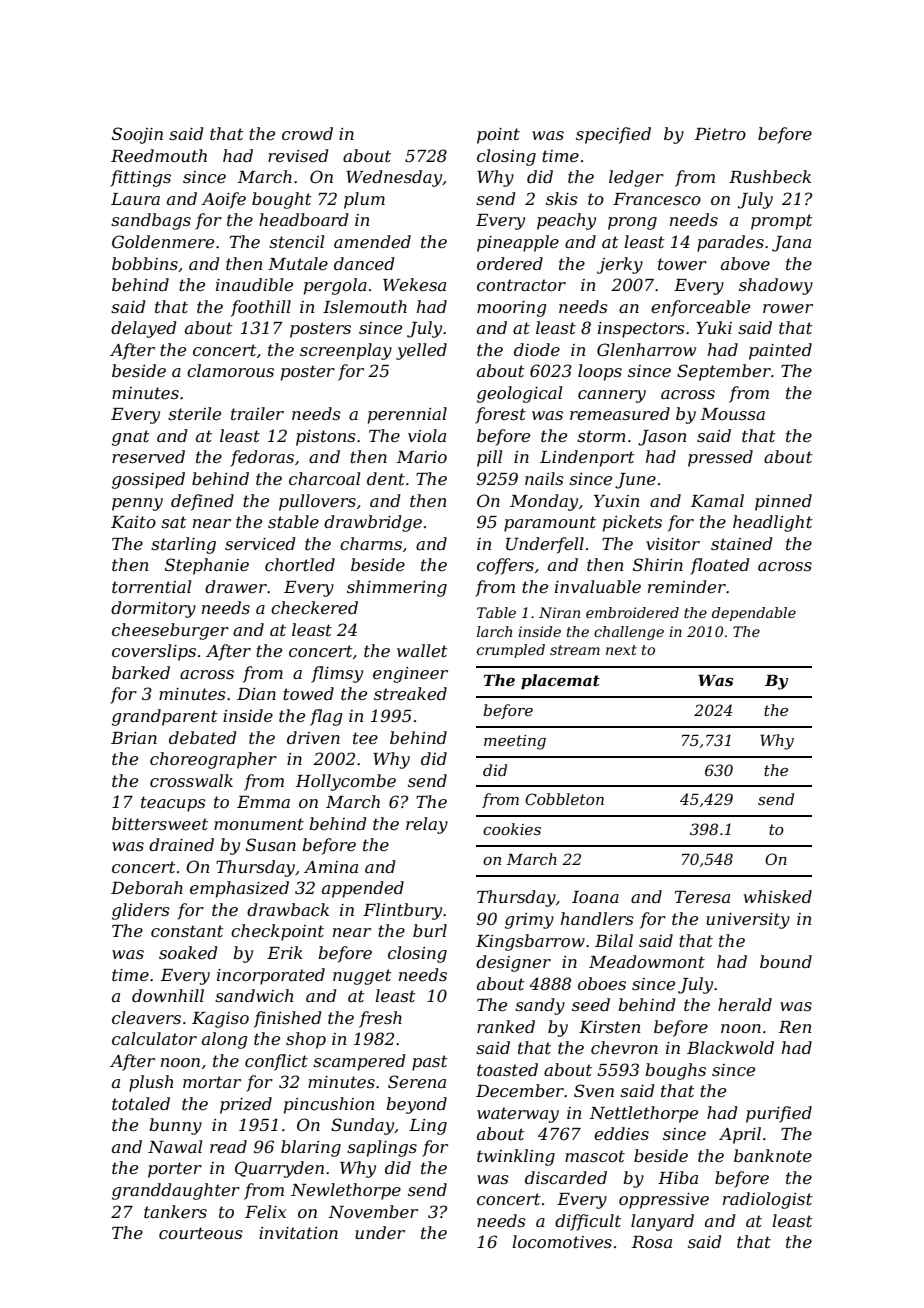  What do you see at coordinates (386, 478) in the page?
I see `dent` at bounding box center [386, 478].
